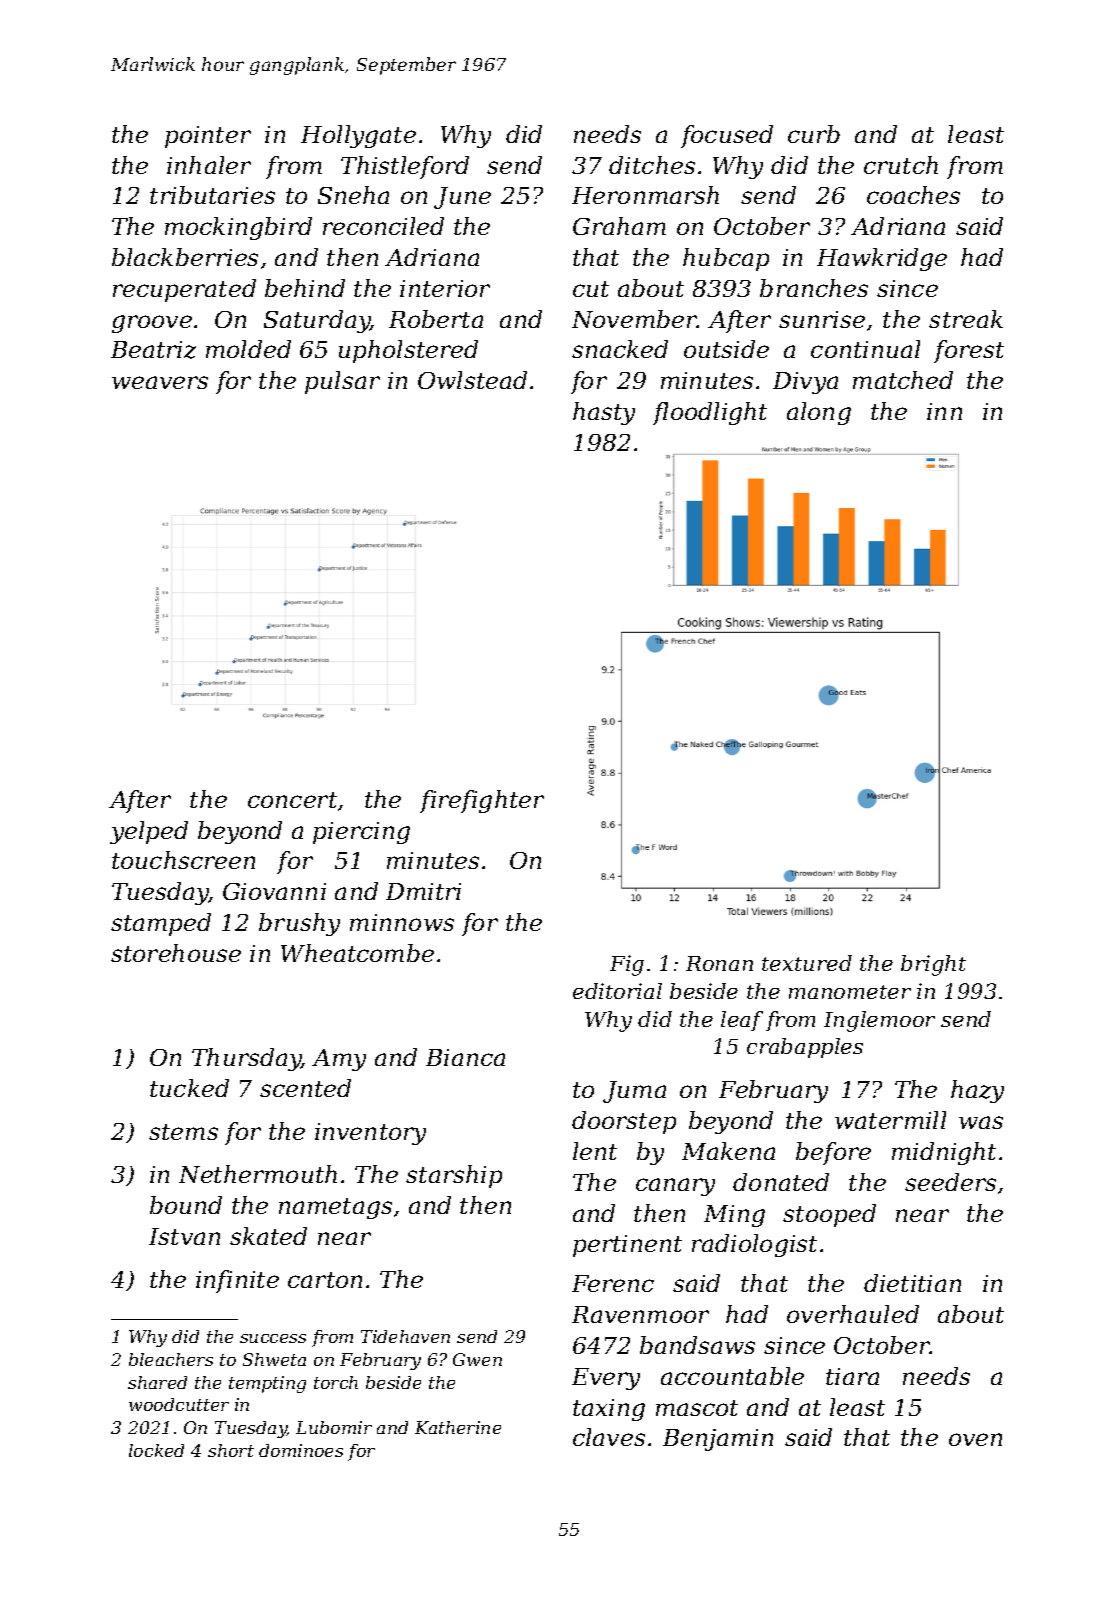 This screenshot has width=1116, height=1616. What do you see at coordinates (617, 991) in the screenshot?
I see `editorial` at bounding box center [617, 991].
